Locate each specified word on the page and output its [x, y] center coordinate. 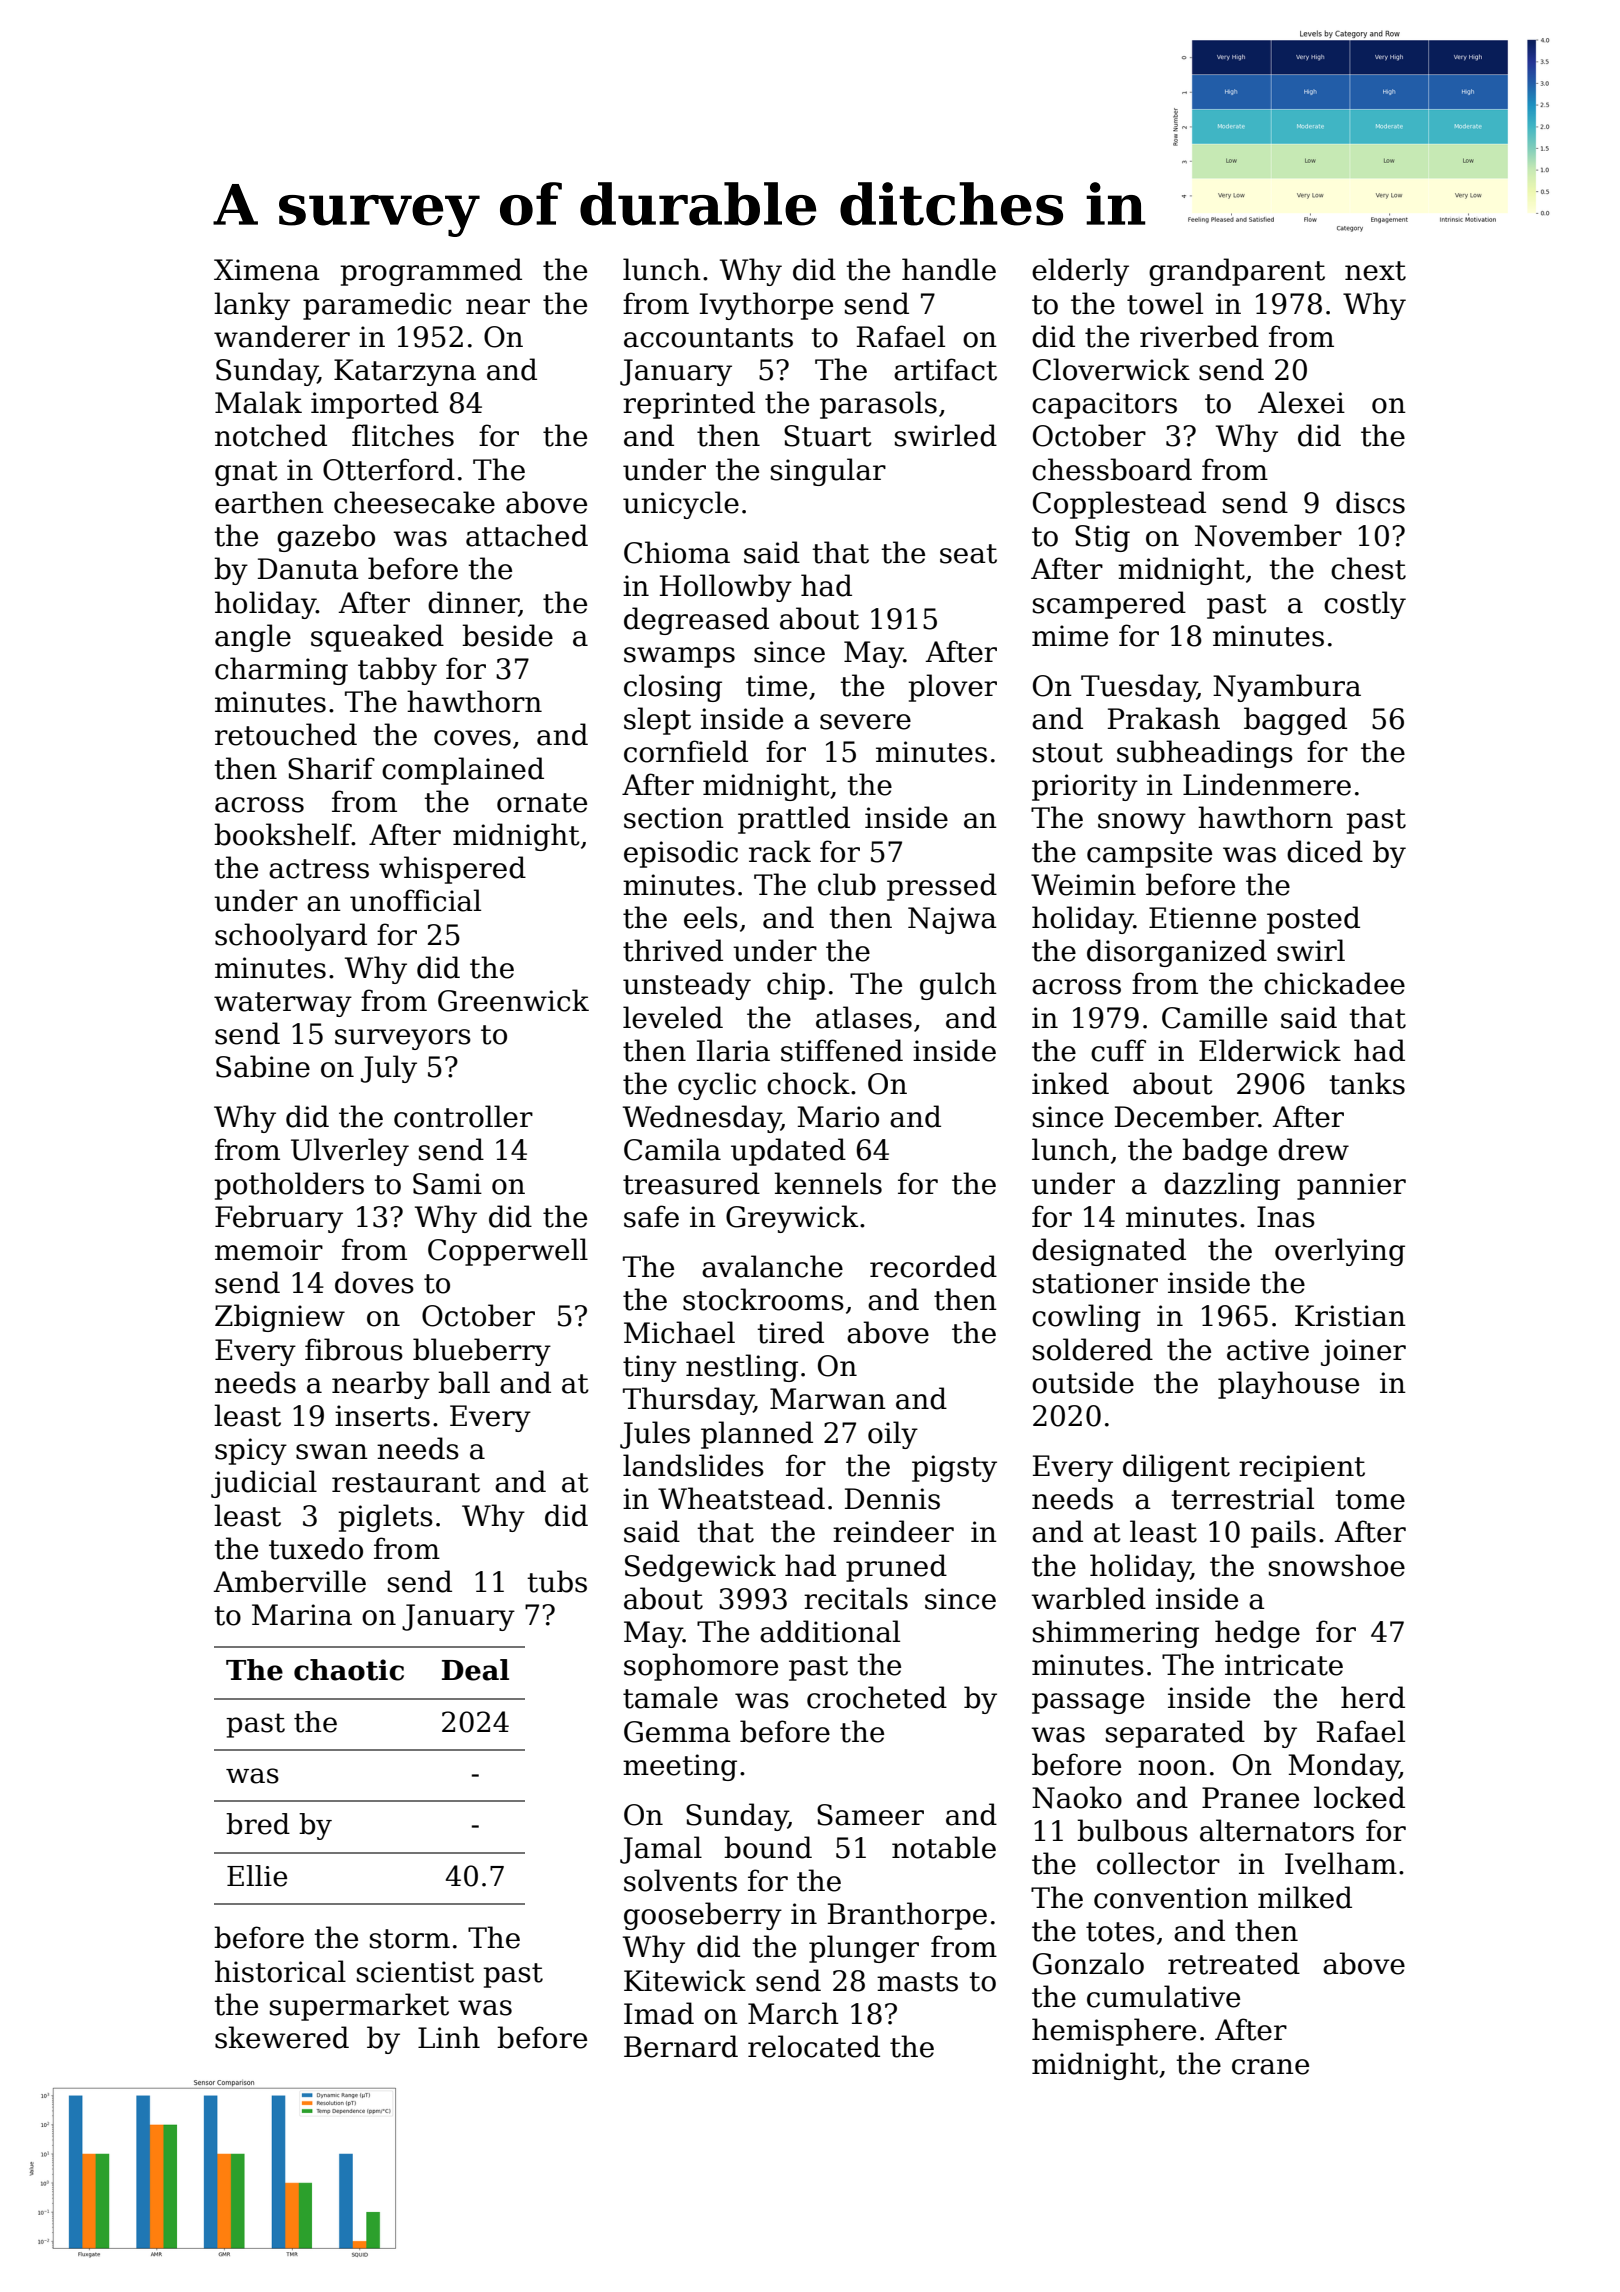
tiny [650, 1368]
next [1375, 271]
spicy [251, 1451]
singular [828, 472]
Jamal [661, 1850]
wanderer [282, 336]
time [776, 686]
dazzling [1222, 1186]
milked [1305, 1897]
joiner [1363, 1352]
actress [319, 869]
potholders [289, 1186]
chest [1368, 568]
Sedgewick [700, 1568]
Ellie [257, 1876]
